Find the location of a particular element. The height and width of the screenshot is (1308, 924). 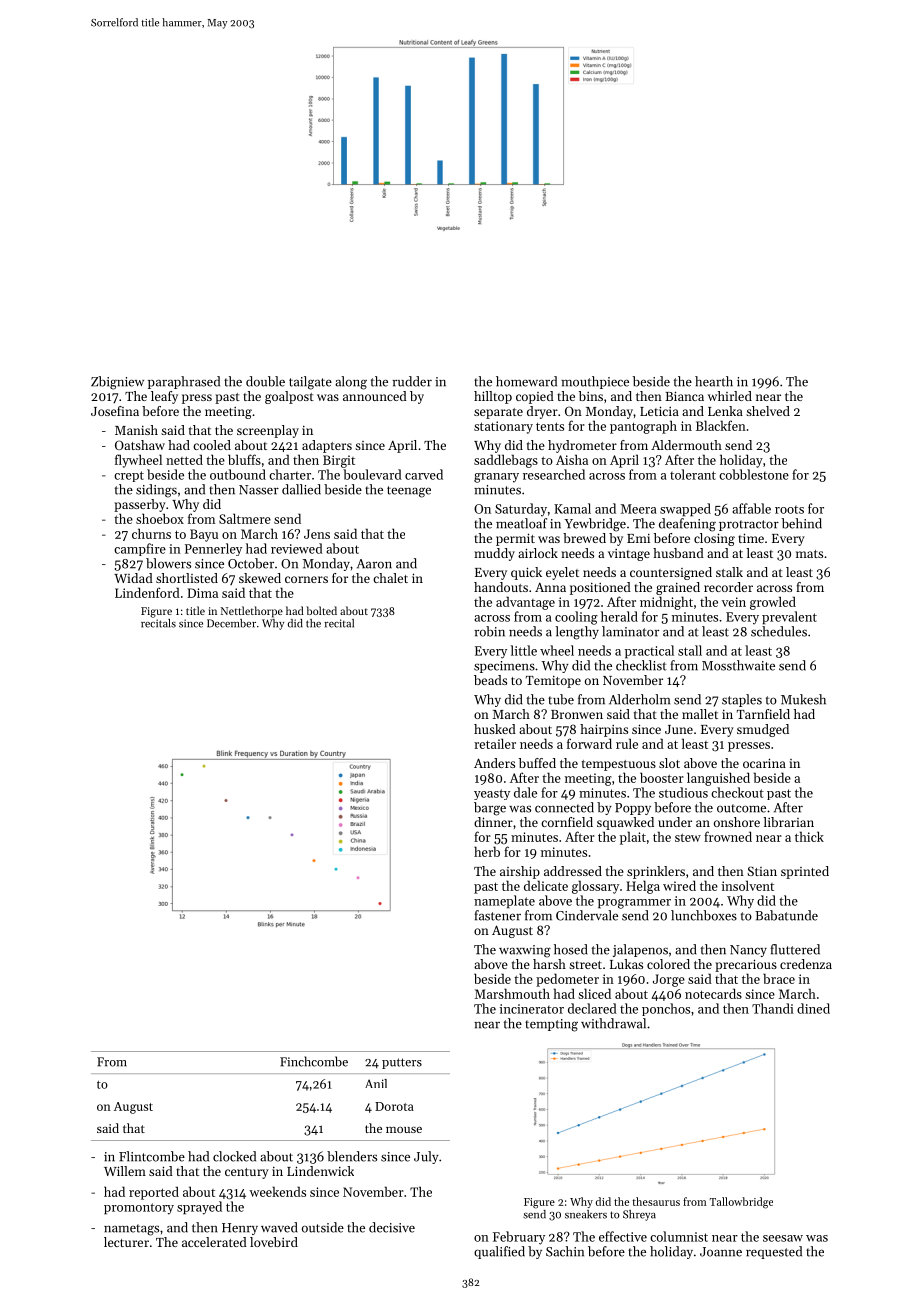

Nettlethorpe is located at coordinates (252, 612).
